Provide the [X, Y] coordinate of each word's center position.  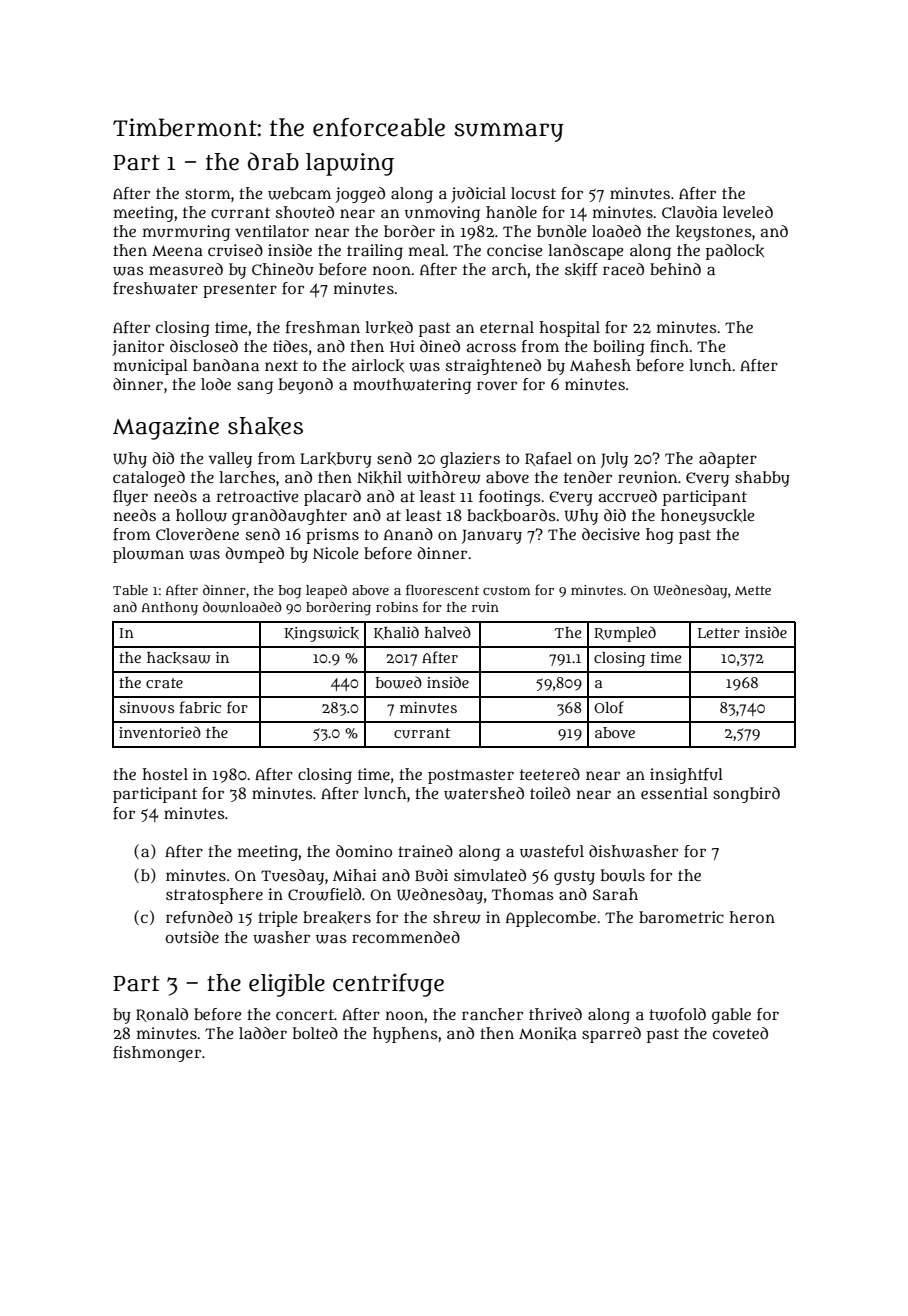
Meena [177, 250]
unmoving [442, 214]
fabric [200, 707]
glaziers [470, 460]
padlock [735, 252]
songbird [746, 795]
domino [364, 851]
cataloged [149, 479]
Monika [548, 1033]
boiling [619, 348]
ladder [263, 1033]
